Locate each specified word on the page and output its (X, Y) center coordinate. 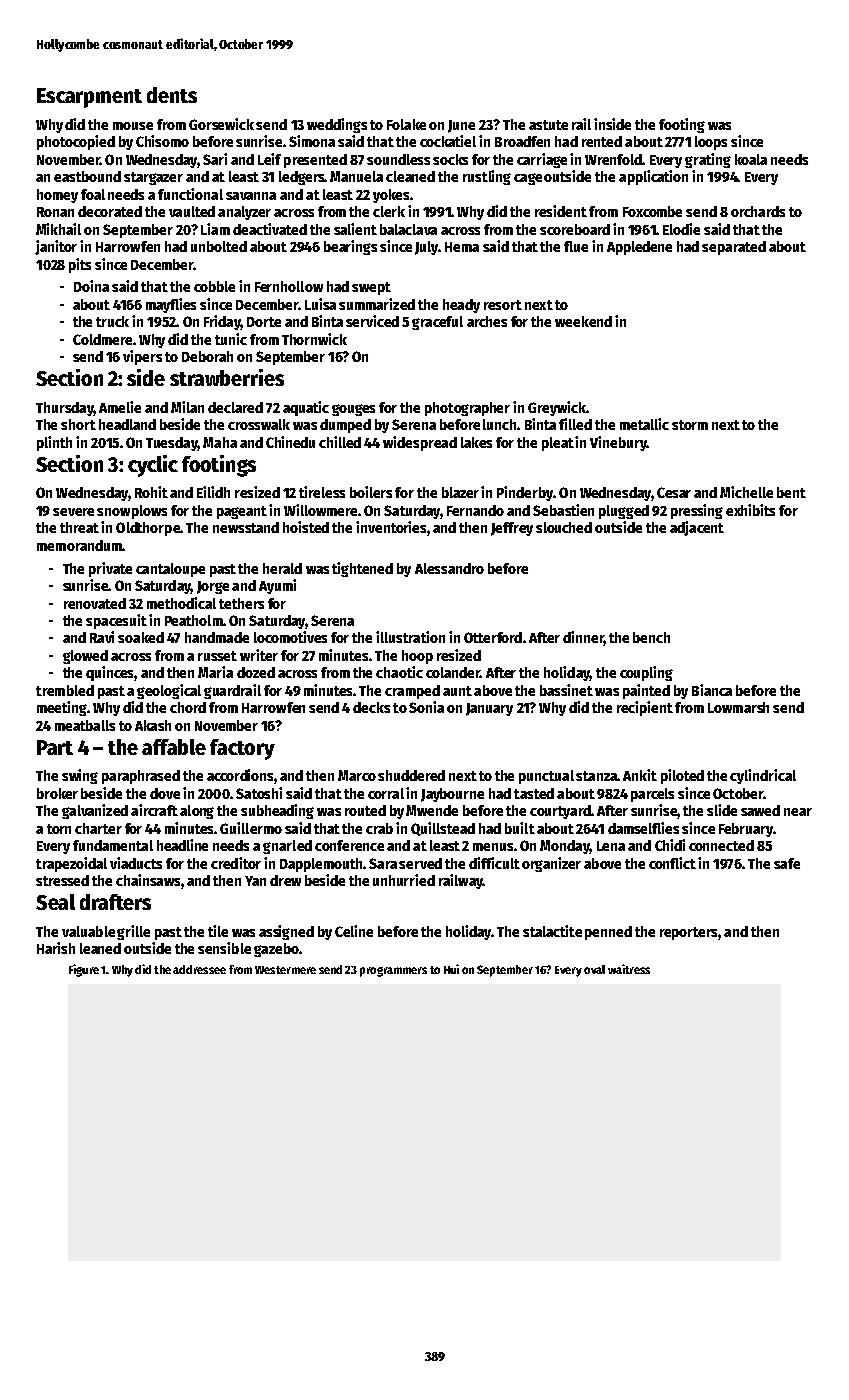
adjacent (697, 528)
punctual (546, 777)
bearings (350, 247)
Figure (84, 970)
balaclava (408, 229)
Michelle (746, 492)
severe (73, 512)
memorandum (79, 545)
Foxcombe (652, 211)
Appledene (639, 248)
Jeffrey (512, 529)
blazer (460, 492)
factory (242, 749)
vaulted (192, 211)
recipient (645, 708)
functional (190, 194)
